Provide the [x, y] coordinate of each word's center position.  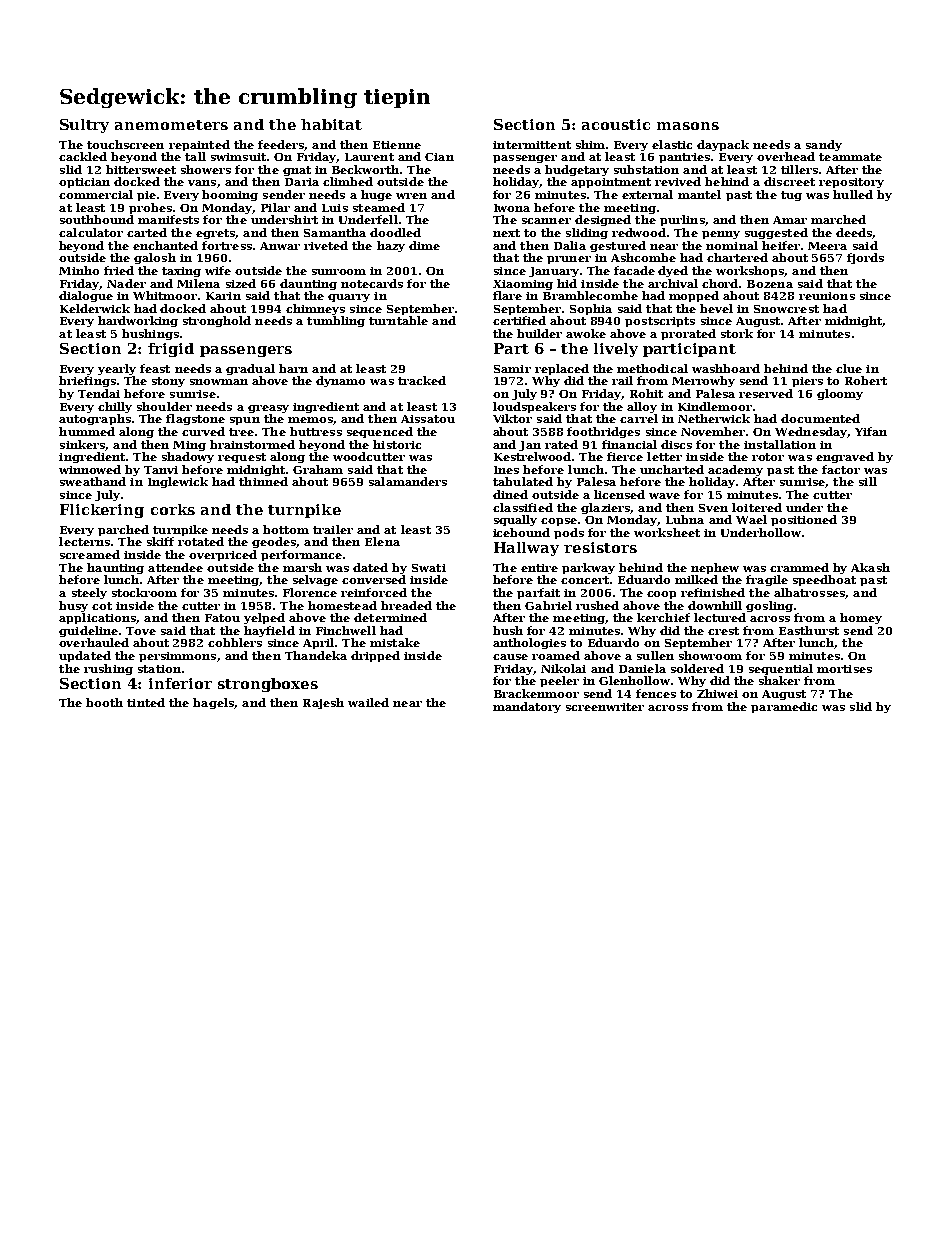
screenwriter [605, 707]
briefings [87, 381]
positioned [804, 520]
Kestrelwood [532, 456]
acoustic [616, 124]
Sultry [84, 126]
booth [104, 702]
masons [688, 126]
